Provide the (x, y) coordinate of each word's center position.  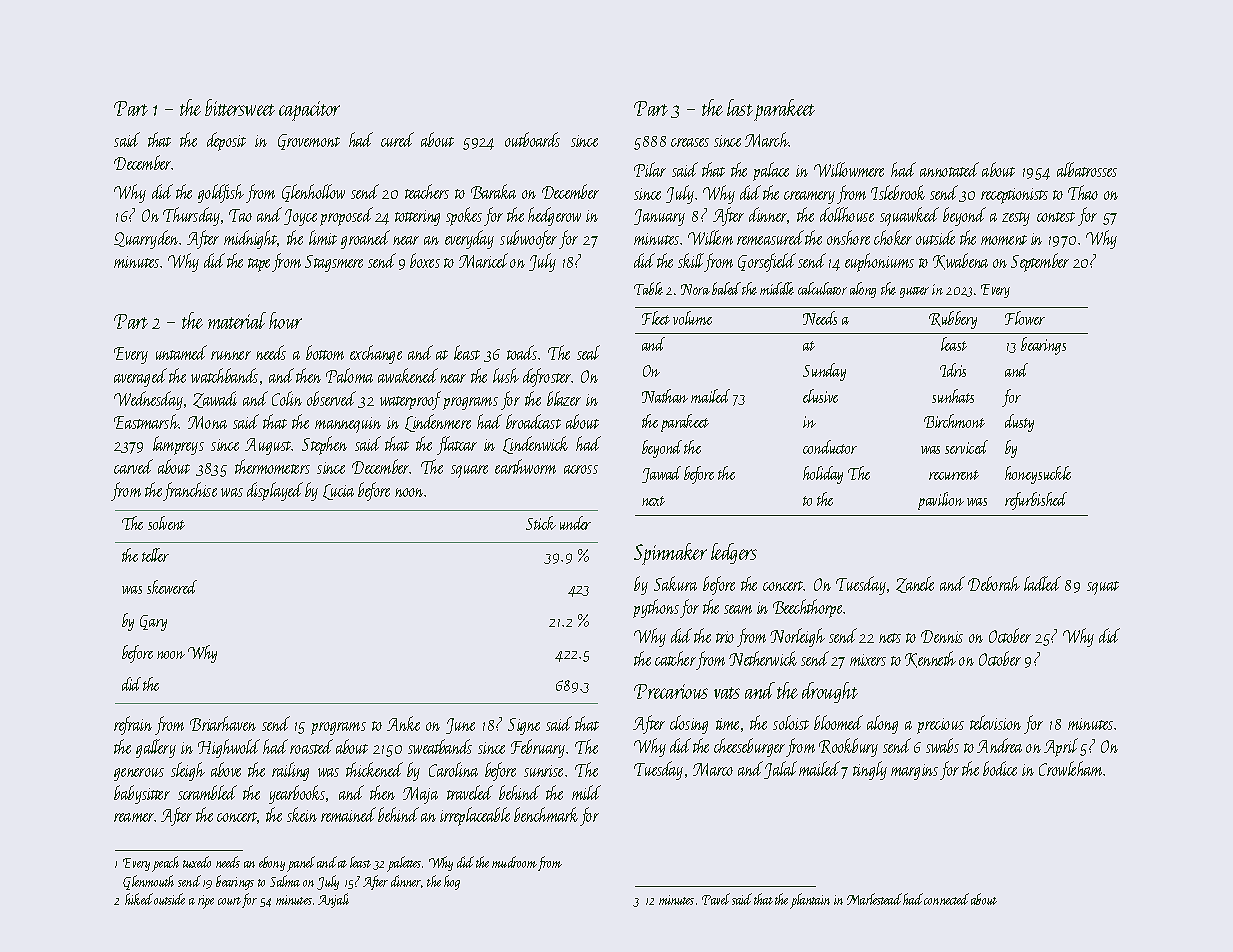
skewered (172, 587)
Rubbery (953, 320)
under (575, 523)
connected (946, 899)
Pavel (716, 899)
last (740, 107)
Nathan (665, 396)
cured (397, 139)
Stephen (324, 445)
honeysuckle (1038, 475)
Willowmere (849, 169)
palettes (404, 864)
